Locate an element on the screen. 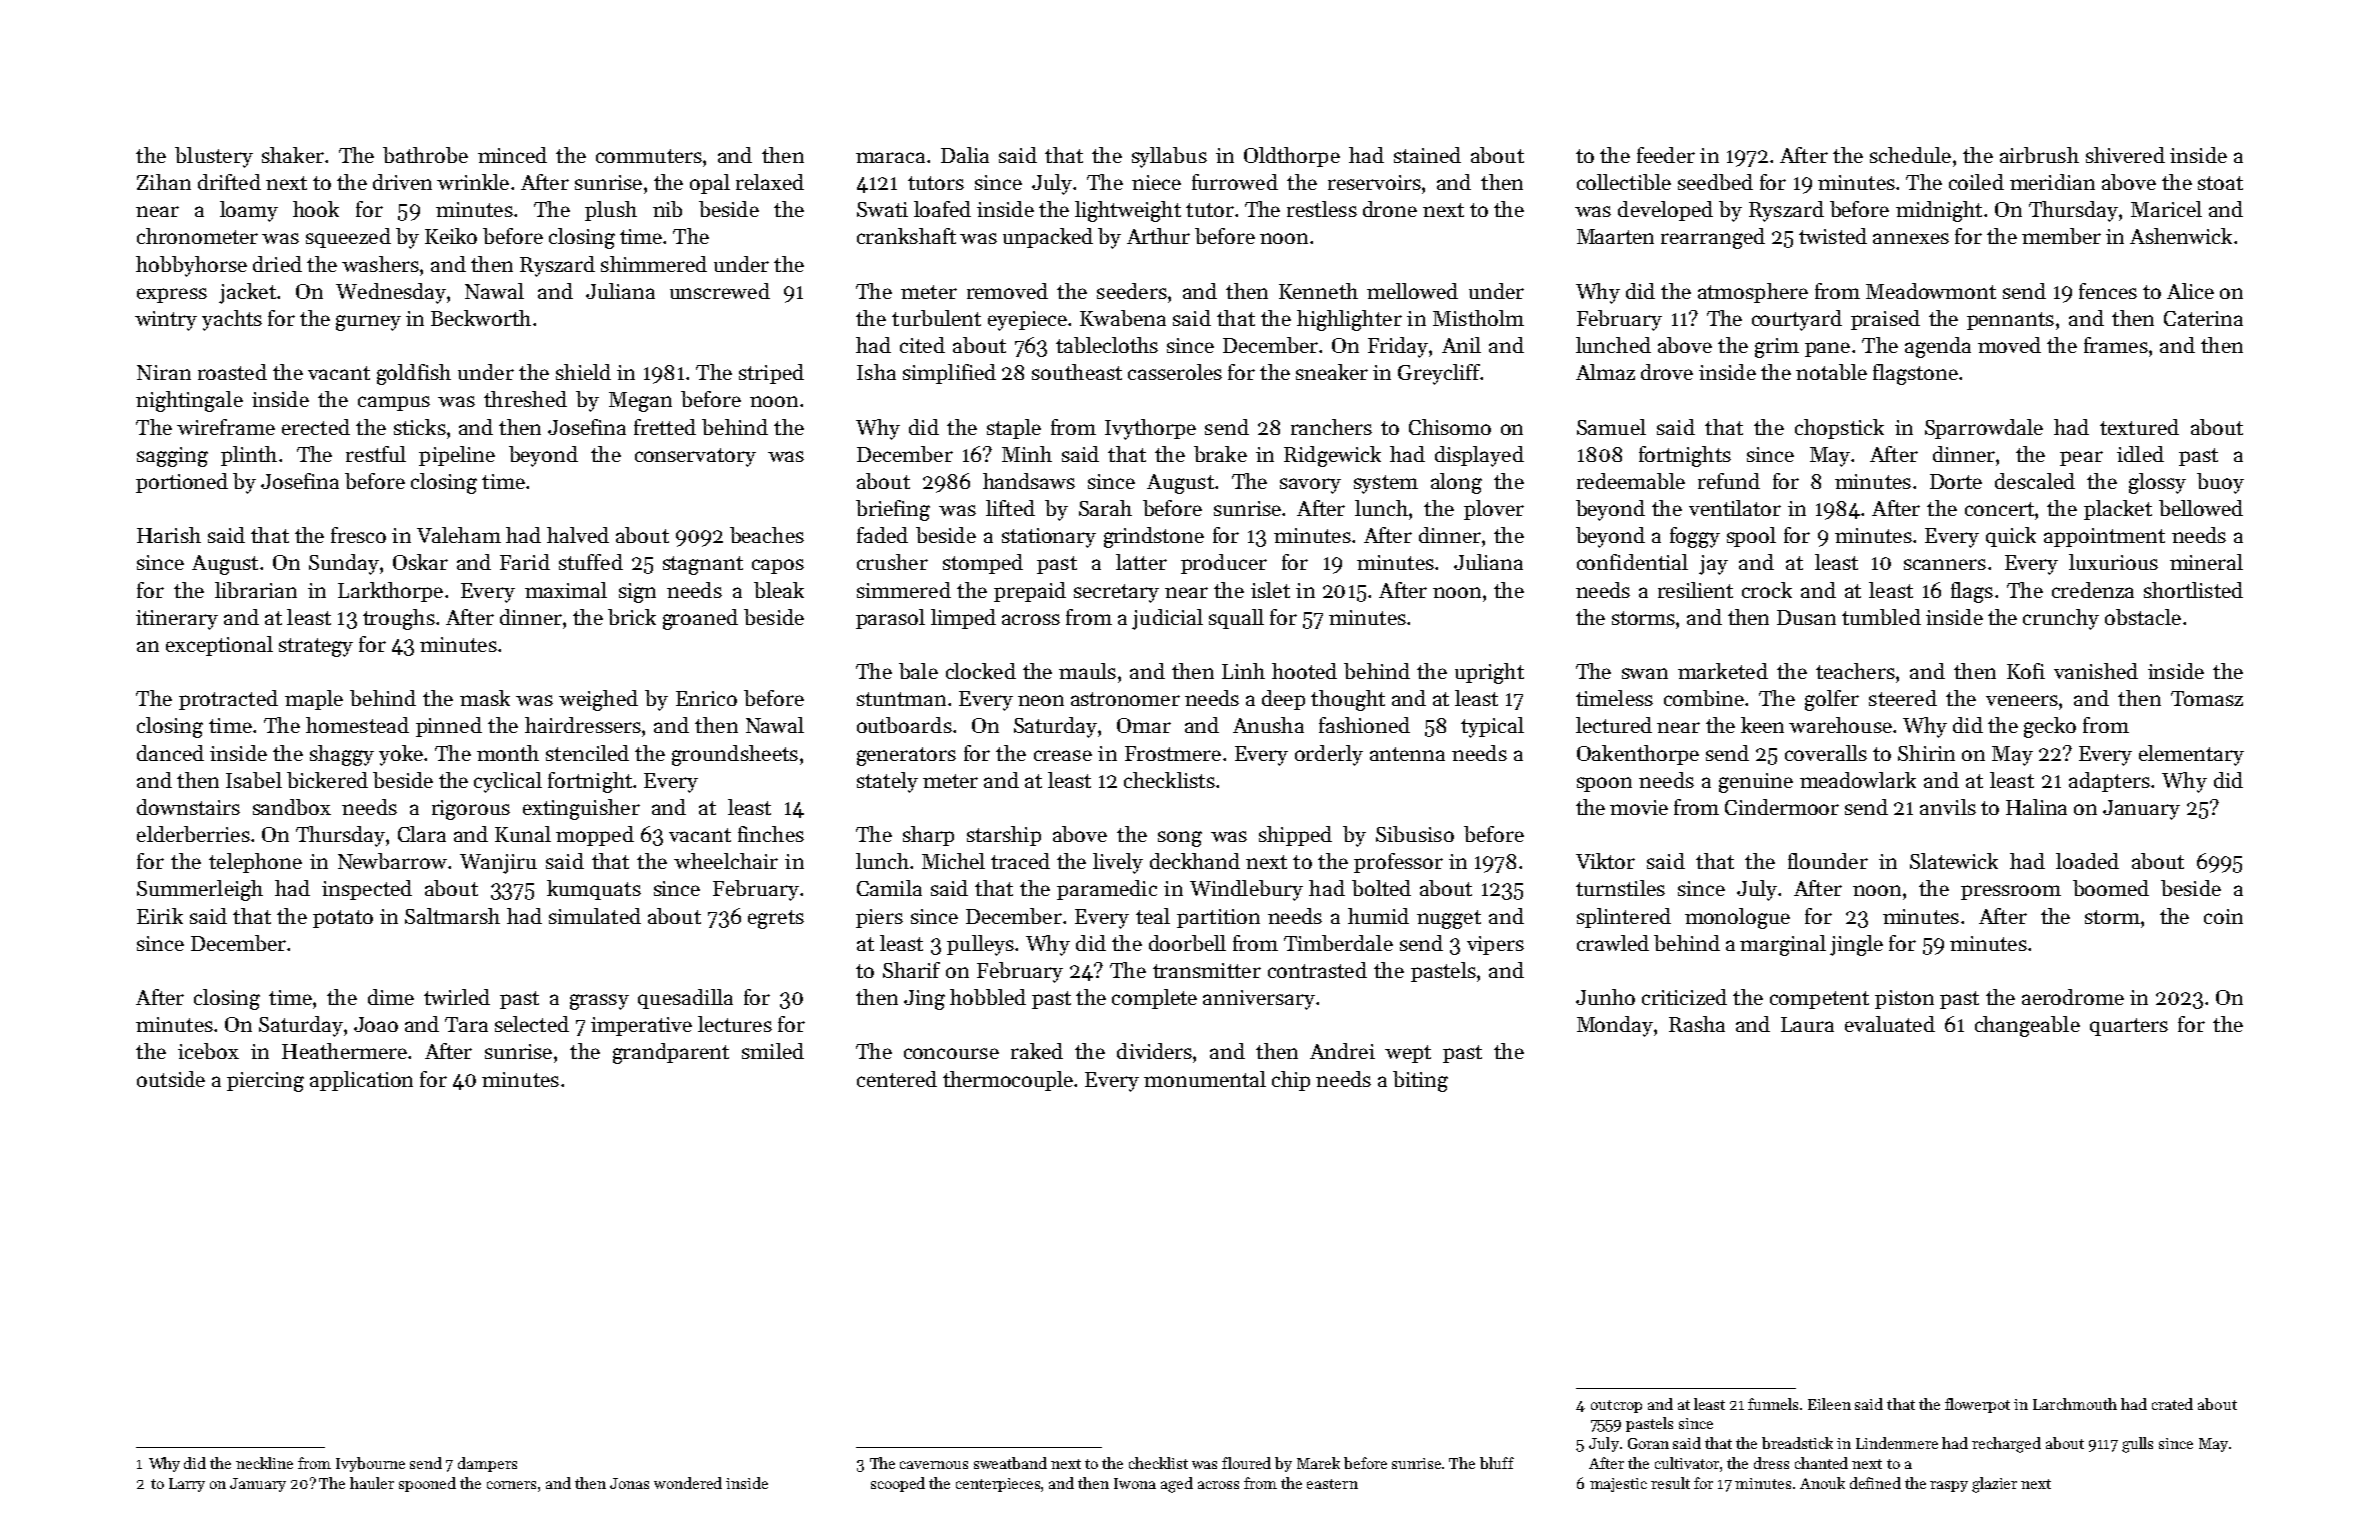  deckhand is located at coordinates (1195, 861).
